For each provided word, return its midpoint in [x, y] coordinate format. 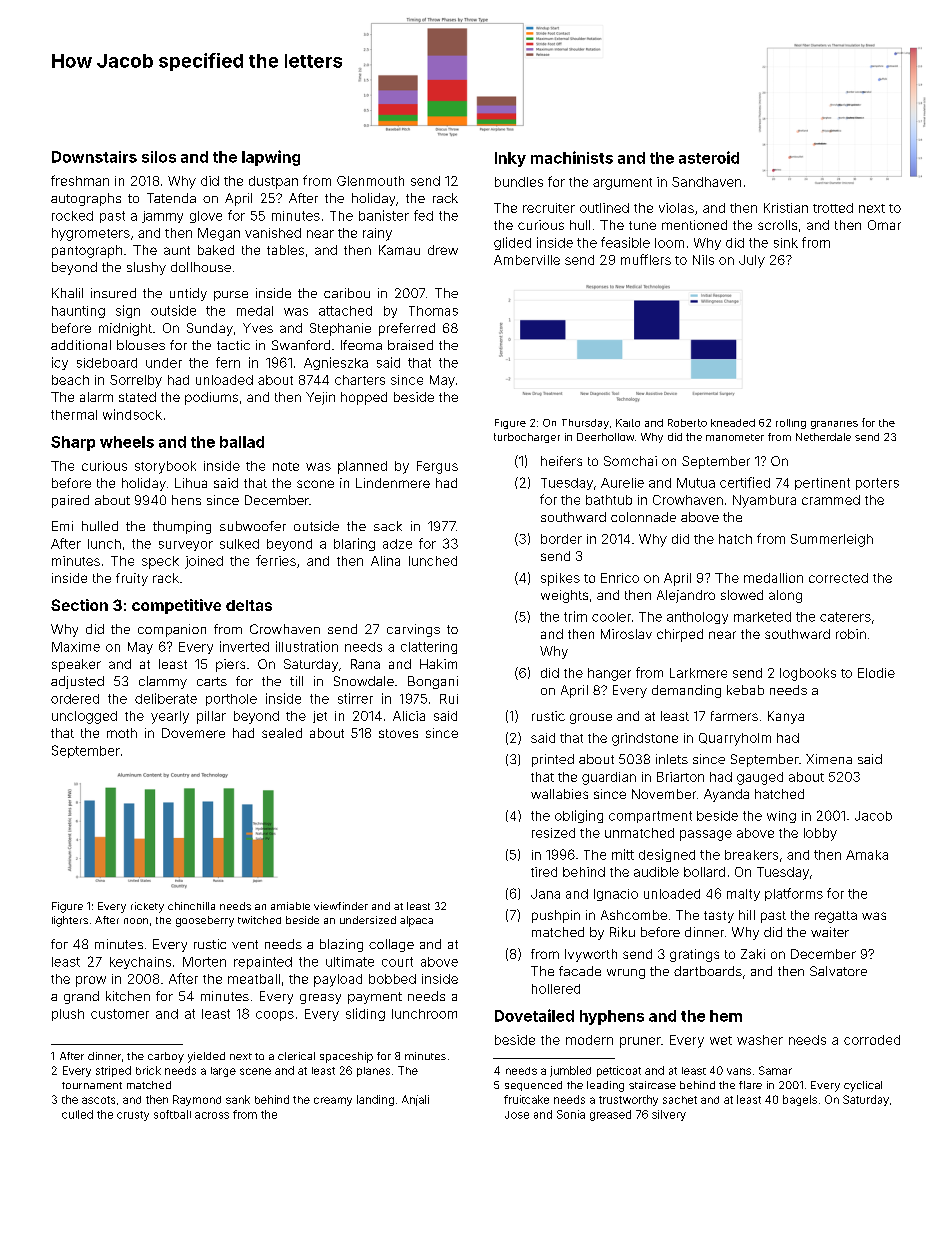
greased [610, 1115]
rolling [791, 424]
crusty [133, 1116]
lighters [70, 921]
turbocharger [527, 438]
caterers [845, 617]
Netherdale [823, 437]
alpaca [416, 921]
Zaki [753, 954]
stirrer [355, 698]
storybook [165, 467]
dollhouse [201, 267]
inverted [244, 646]
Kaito [628, 423]
